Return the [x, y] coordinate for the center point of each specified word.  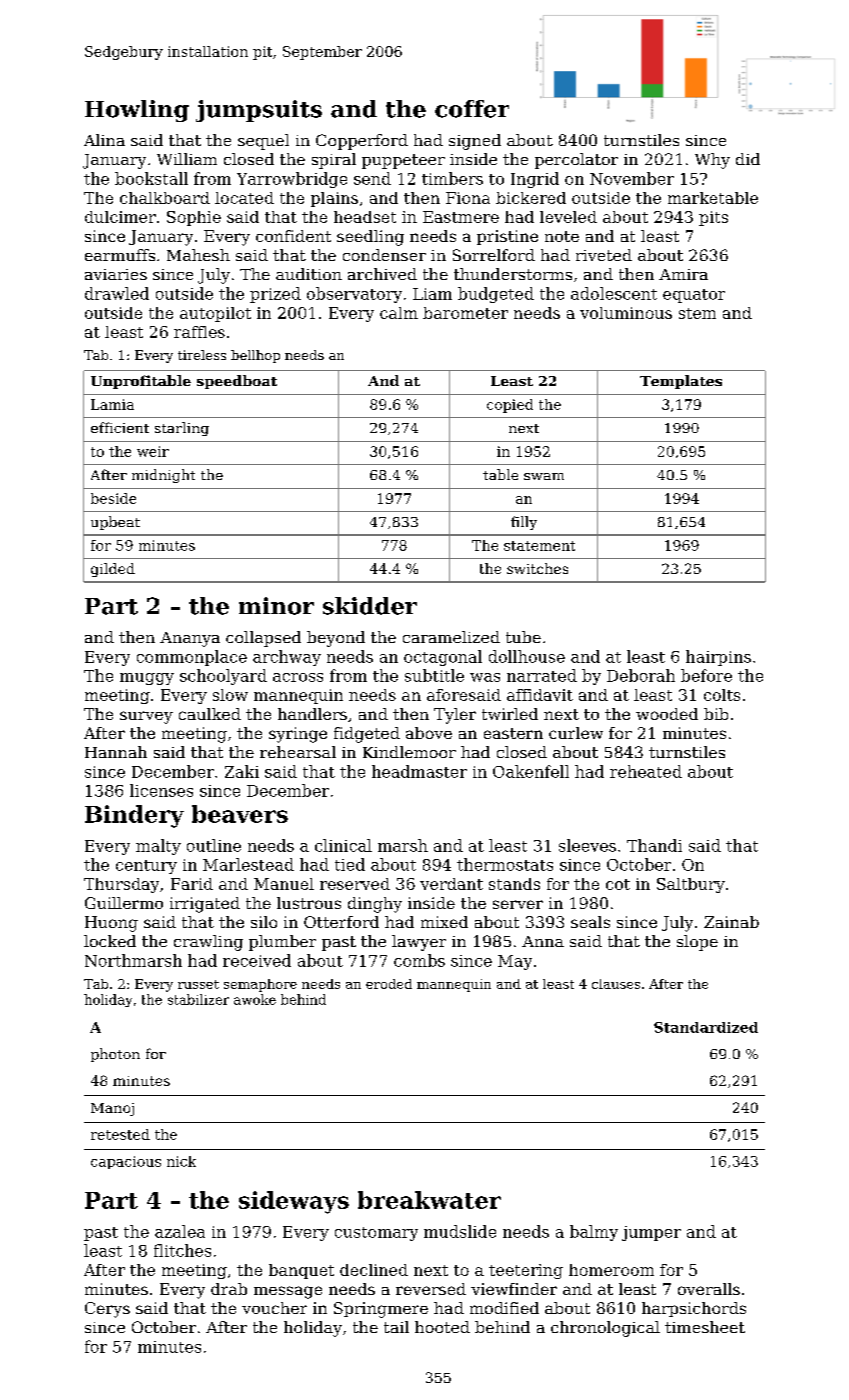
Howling [137, 111]
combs [419, 960]
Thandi [654, 845]
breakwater [429, 1200]
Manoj [112, 1109]
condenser [384, 255]
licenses [161, 790]
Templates [681, 382]
